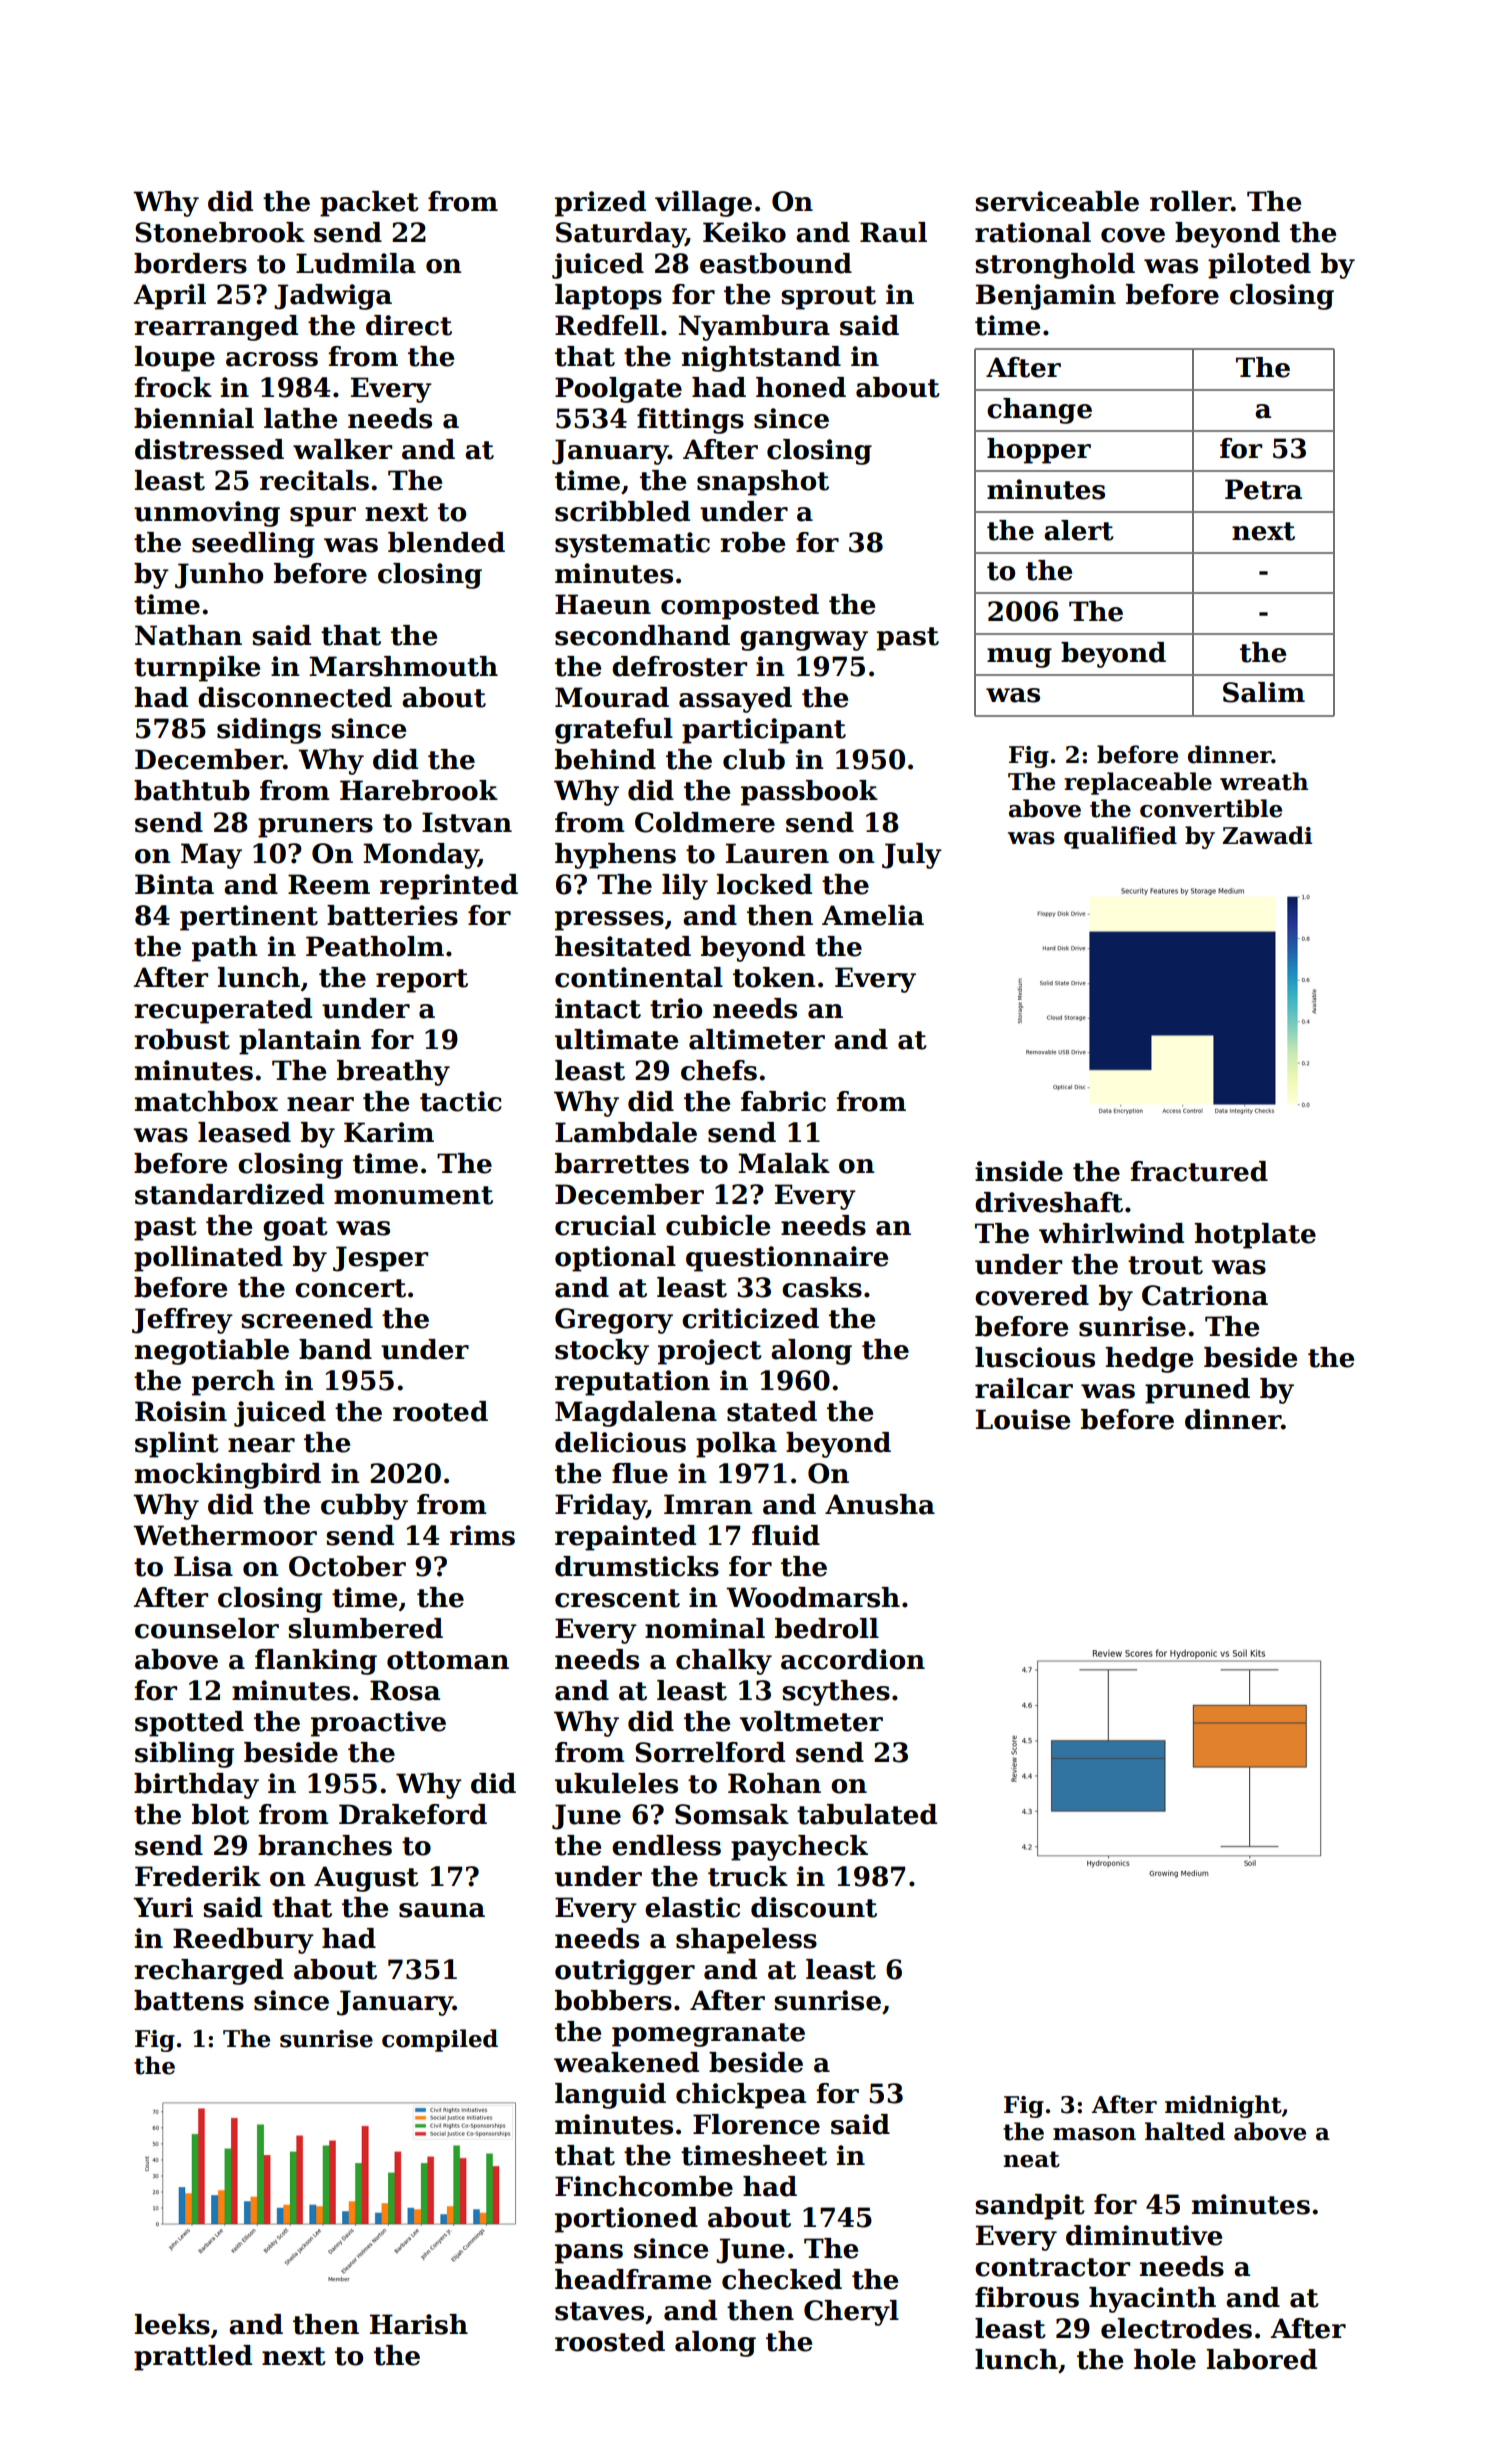 The image size is (1496, 2464). Describe the element at coordinates (193, 2358) in the screenshot. I see `prattled` at that location.
